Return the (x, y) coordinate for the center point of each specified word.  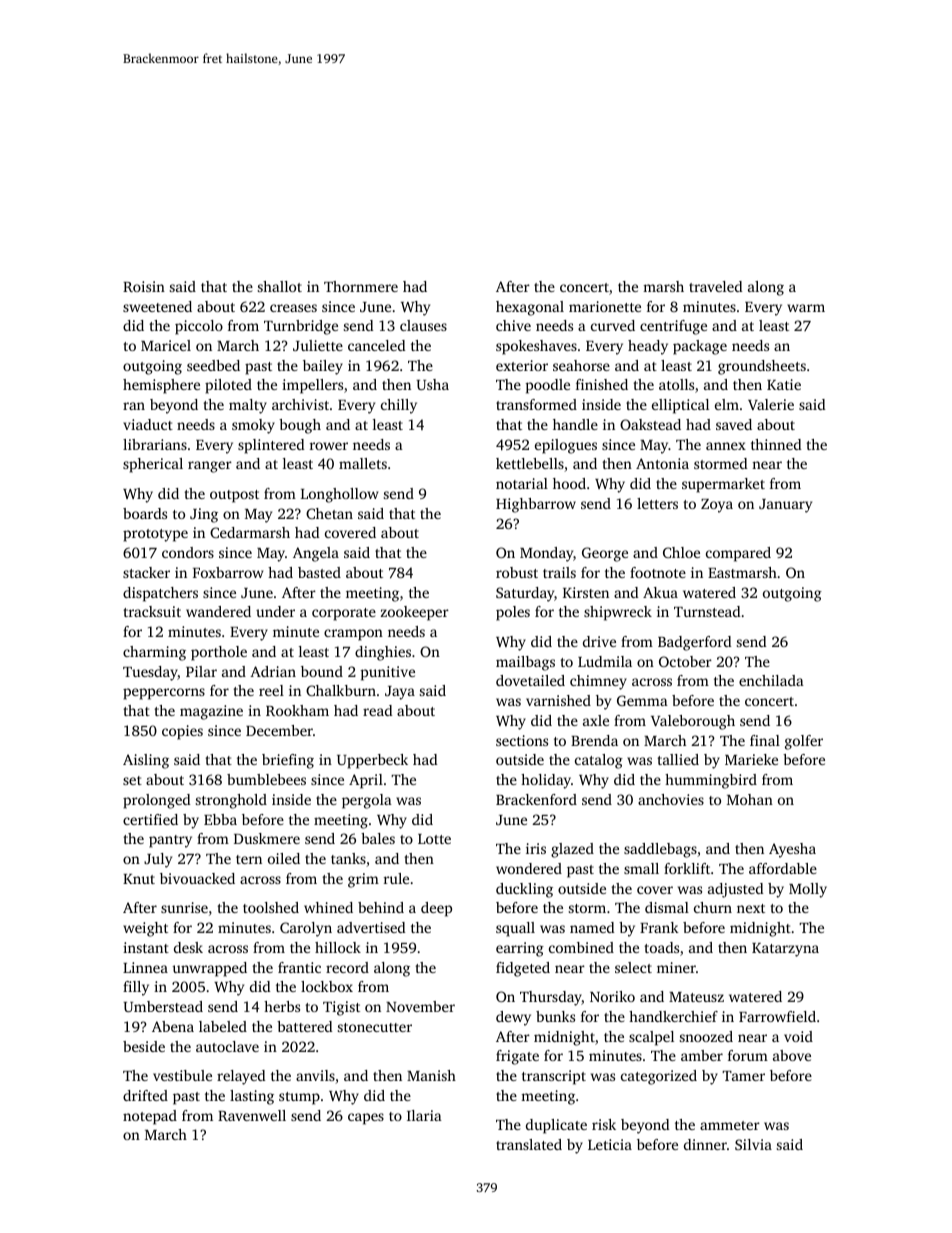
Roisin (144, 286)
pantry (170, 841)
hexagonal (530, 308)
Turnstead (707, 611)
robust (517, 572)
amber (702, 1055)
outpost (234, 496)
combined (581, 947)
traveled (716, 286)
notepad (150, 1117)
